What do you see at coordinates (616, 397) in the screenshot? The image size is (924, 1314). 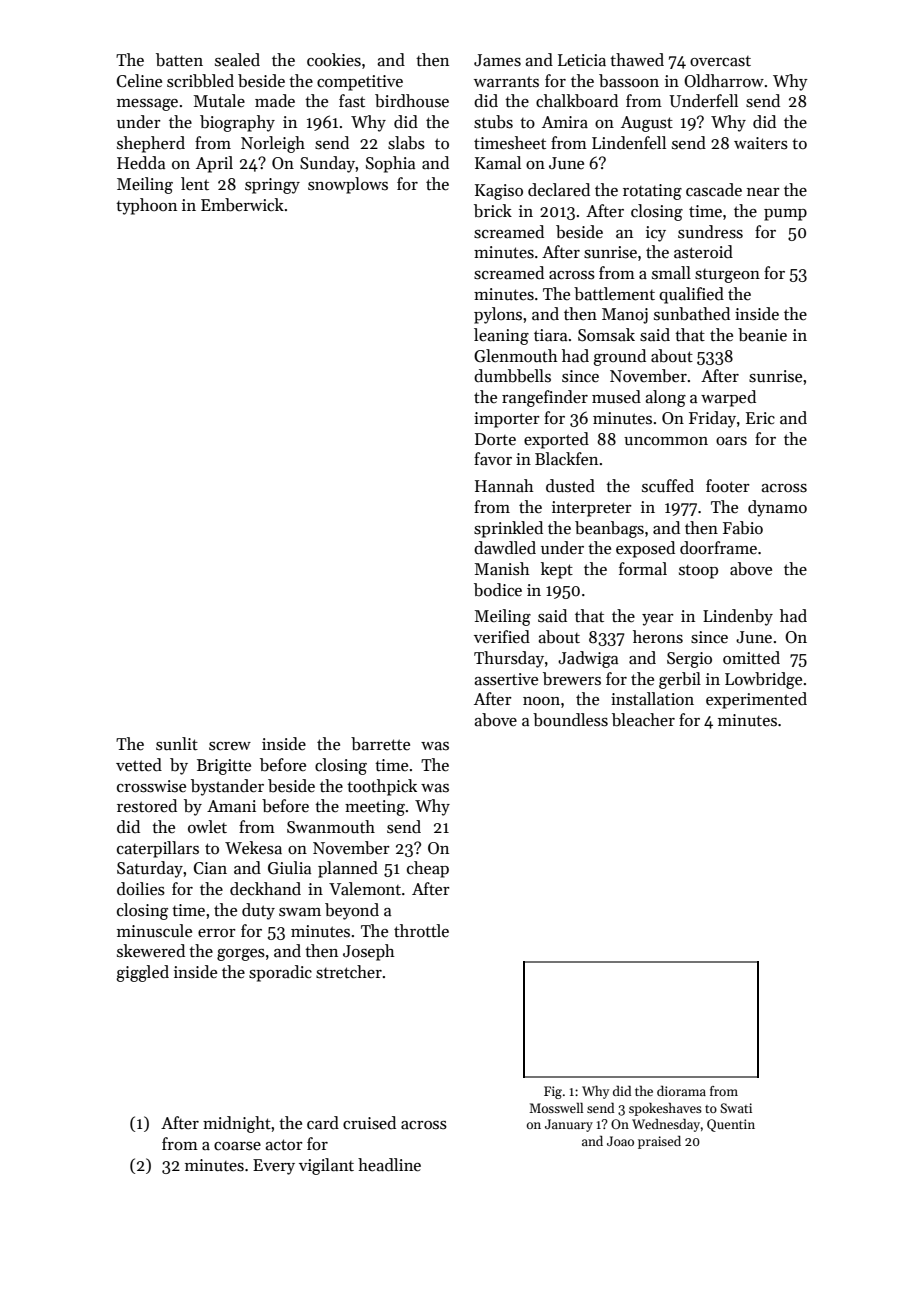 I see `mused` at bounding box center [616, 397].
